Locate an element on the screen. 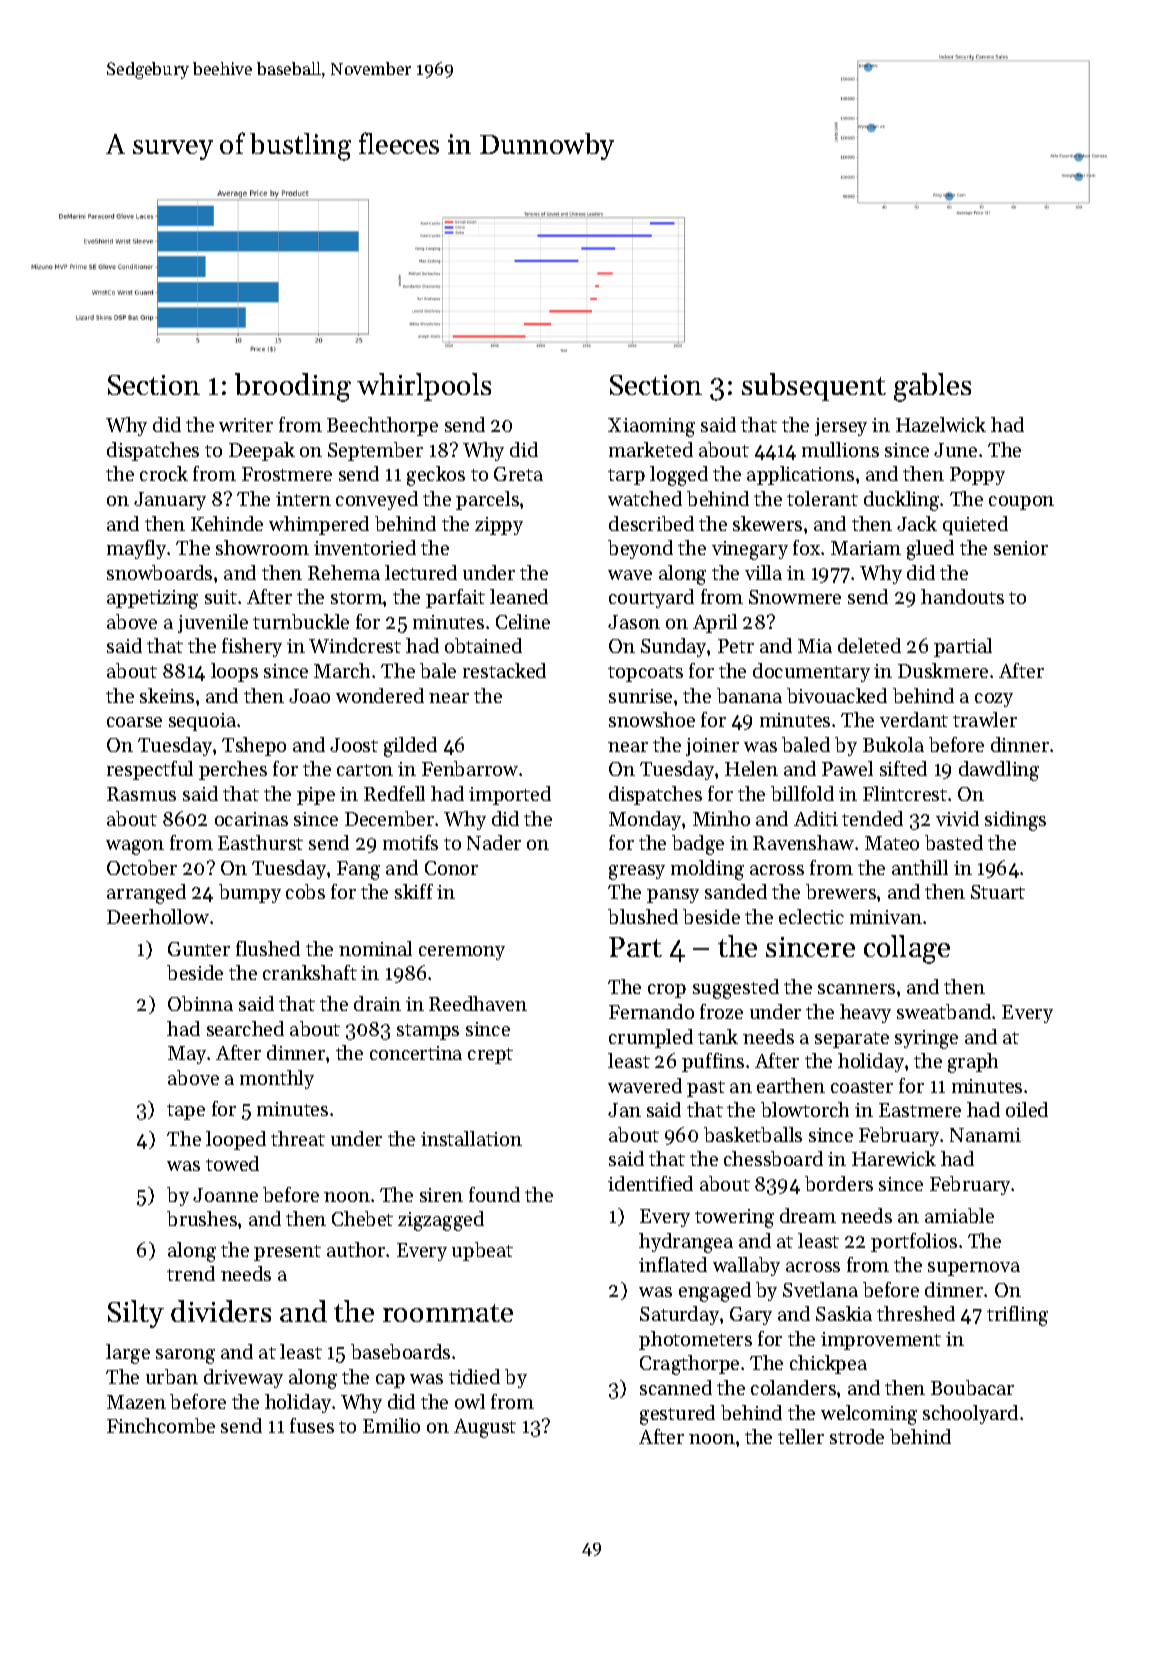 The width and height of the screenshot is (1165, 1654). logged is located at coordinates (679, 476).
